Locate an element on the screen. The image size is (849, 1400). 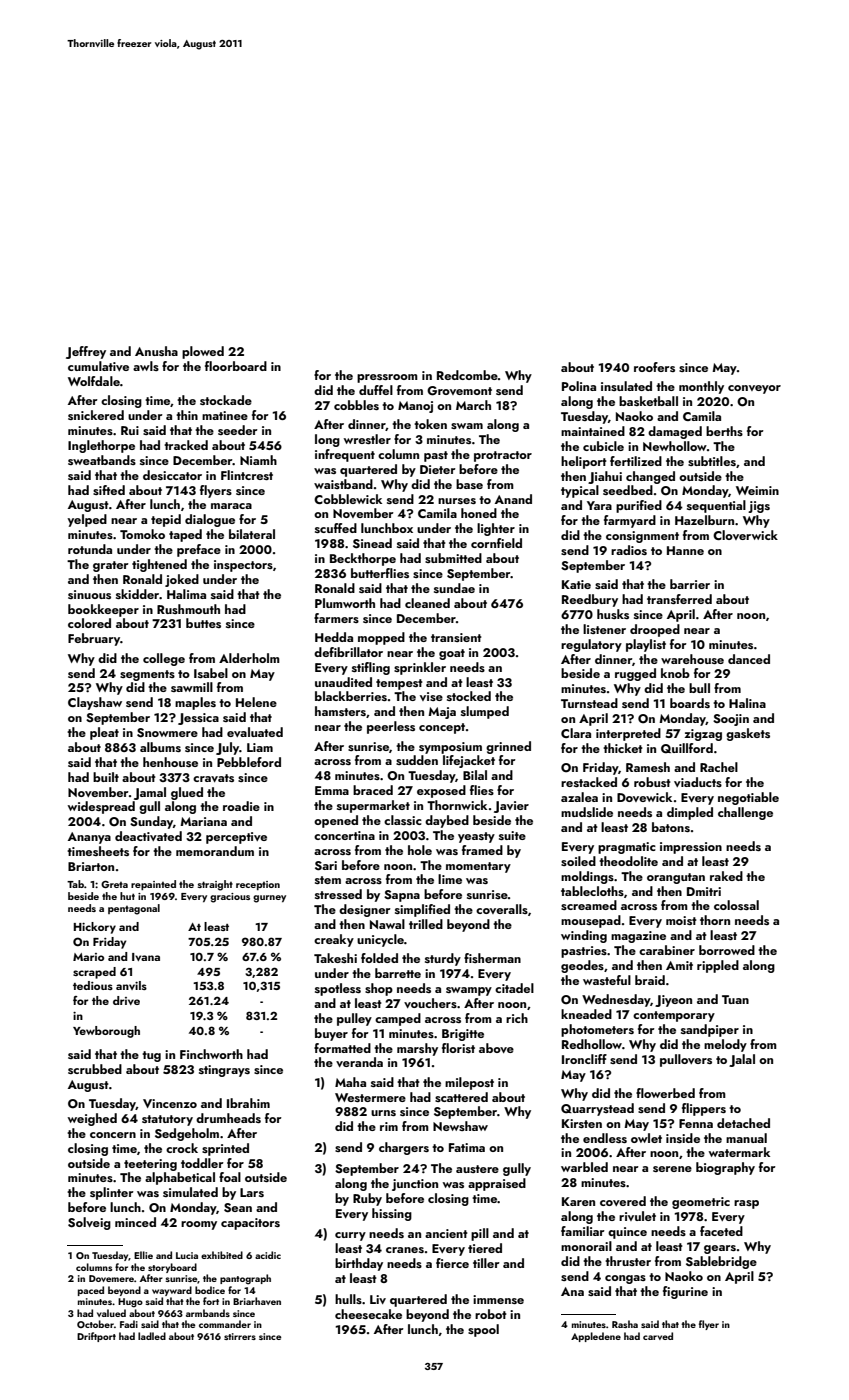
sweatbands is located at coordinates (102, 460).
